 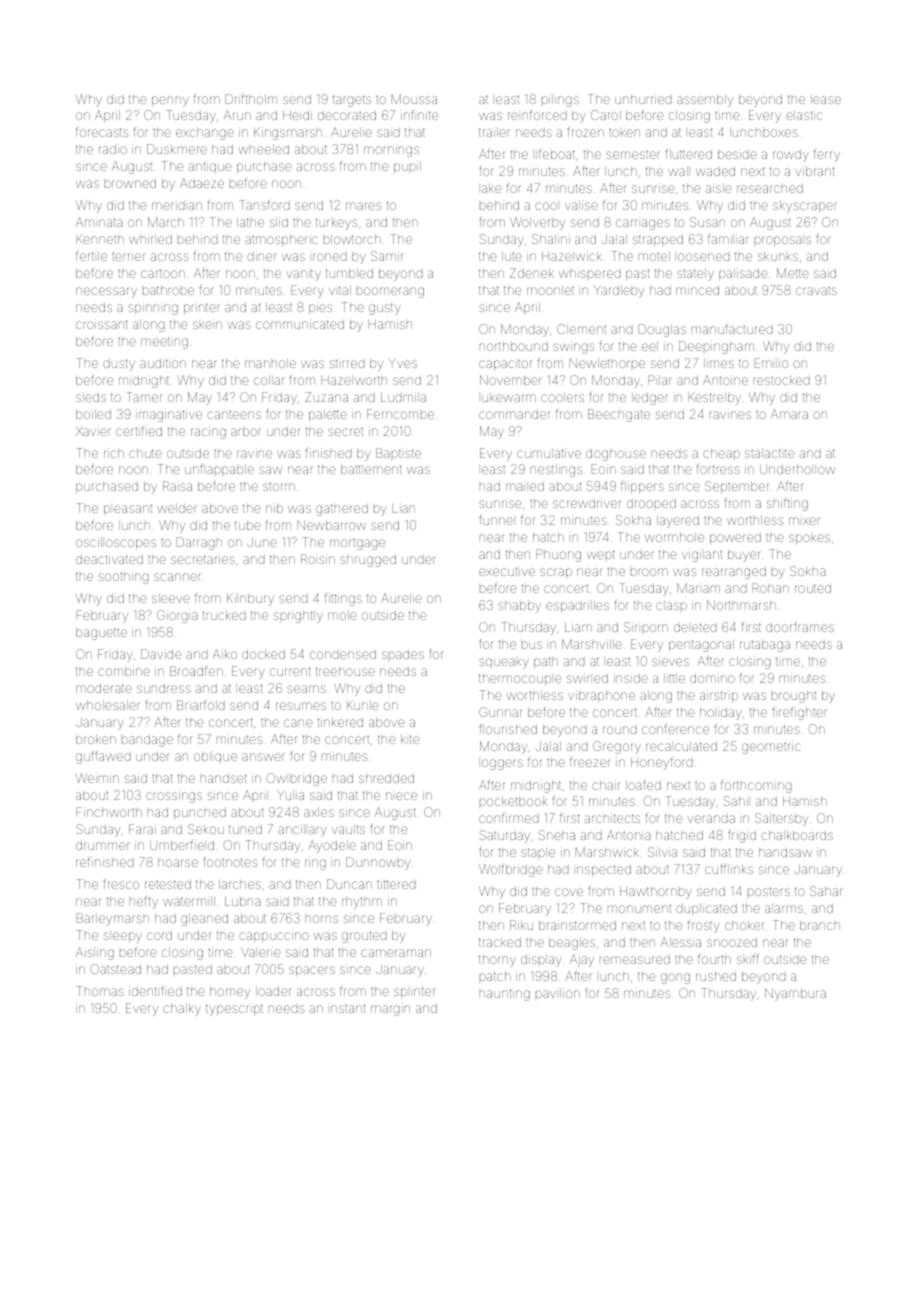 I want to click on Driftholm, so click(x=251, y=99).
